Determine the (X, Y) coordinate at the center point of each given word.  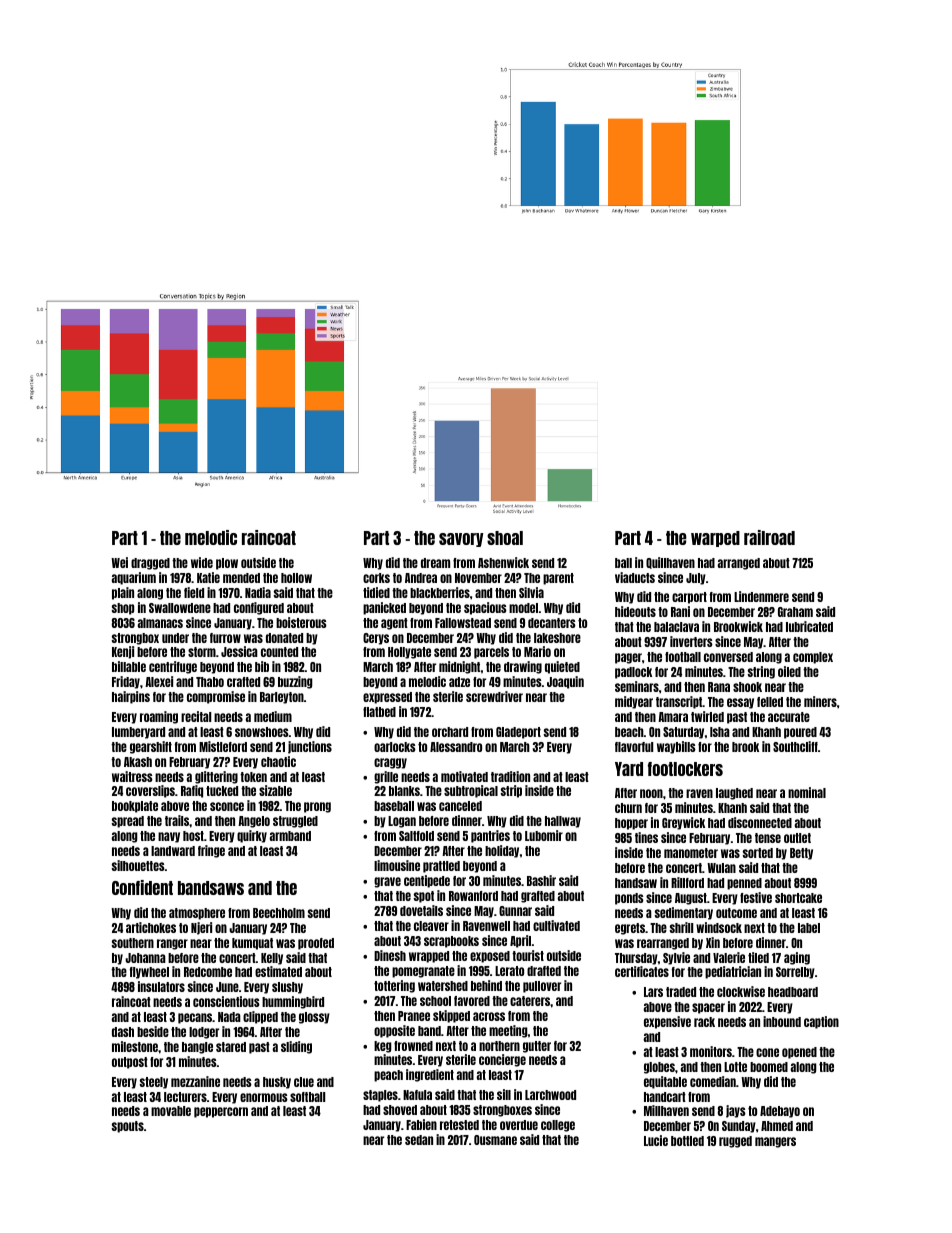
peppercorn (221, 1112)
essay (740, 703)
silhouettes (138, 865)
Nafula (417, 1095)
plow (227, 564)
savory (461, 540)
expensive (667, 1022)
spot (424, 897)
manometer (691, 853)
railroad (769, 537)
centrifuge (173, 667)
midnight (459, 667)
